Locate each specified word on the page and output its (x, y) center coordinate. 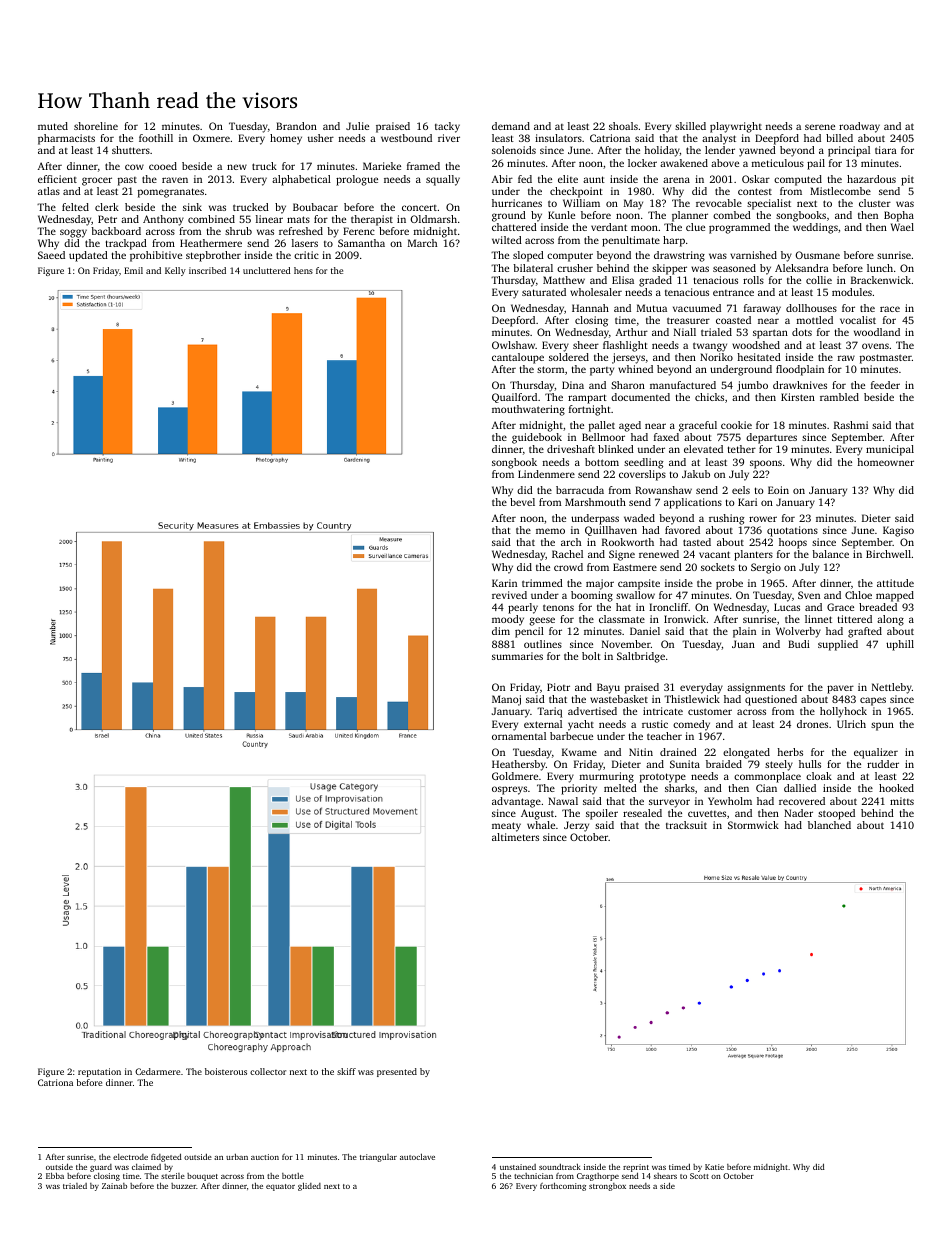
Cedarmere (157, 1071)
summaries (517, 656)
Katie (714, 1167)
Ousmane (817, 255)
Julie (357, 126)
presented (397, 1072)
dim (501, 631)
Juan (743, 644)
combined (211, 219)
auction (265, 1157)
